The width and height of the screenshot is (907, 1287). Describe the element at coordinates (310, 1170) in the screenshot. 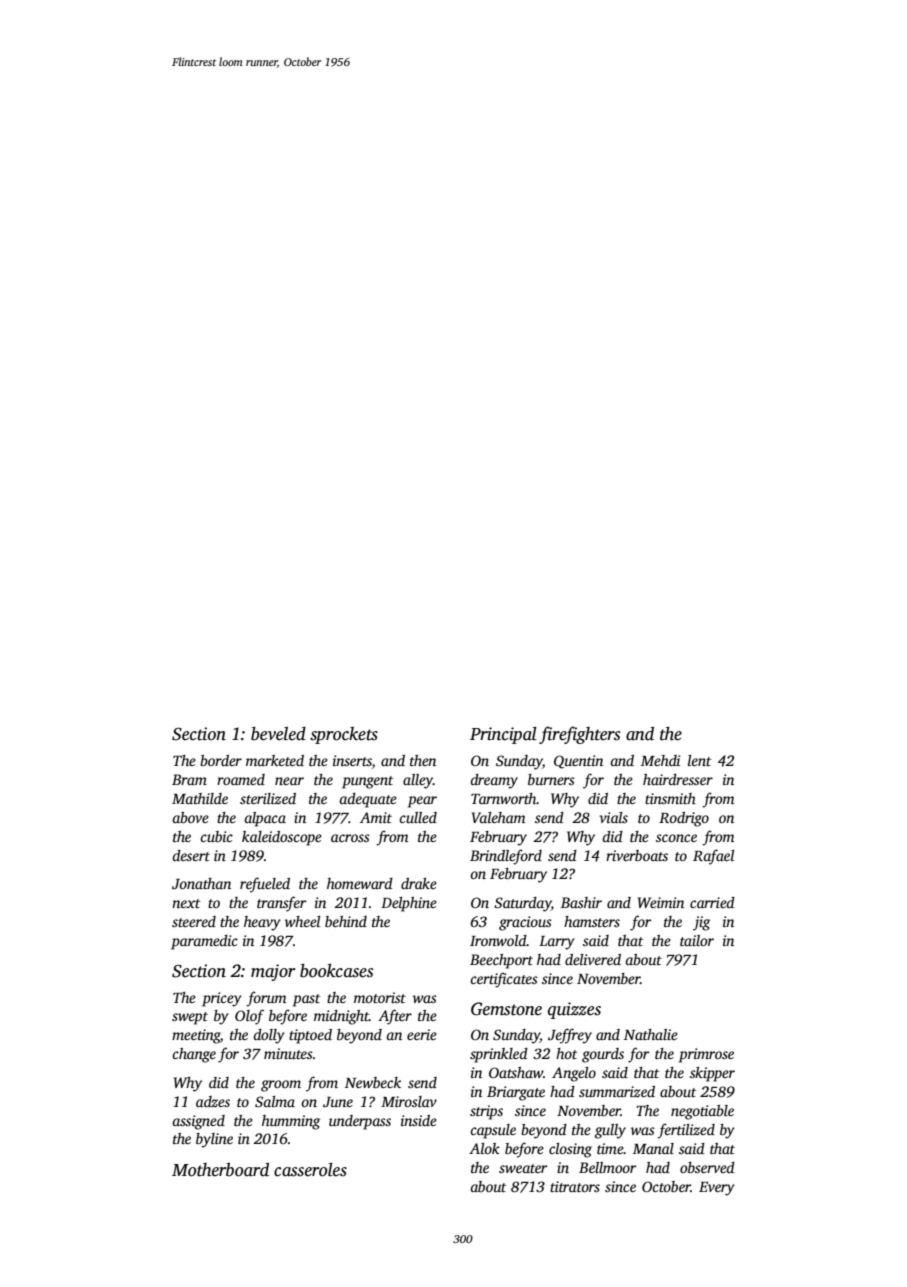

I see `casseroles` at that location.
